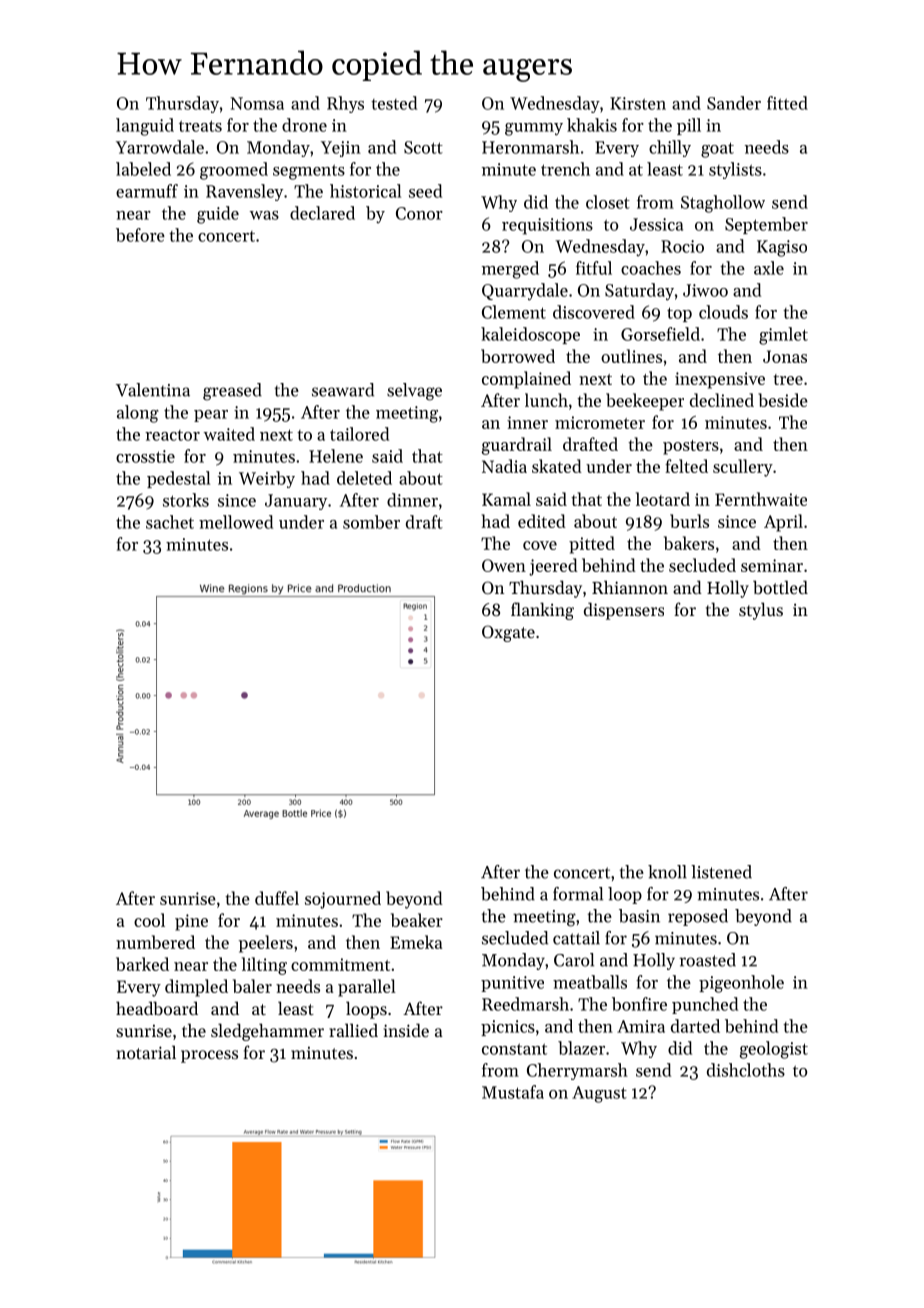  Describe the element at coordinates (695, 1026) in the page. I see `darted` at that location.
